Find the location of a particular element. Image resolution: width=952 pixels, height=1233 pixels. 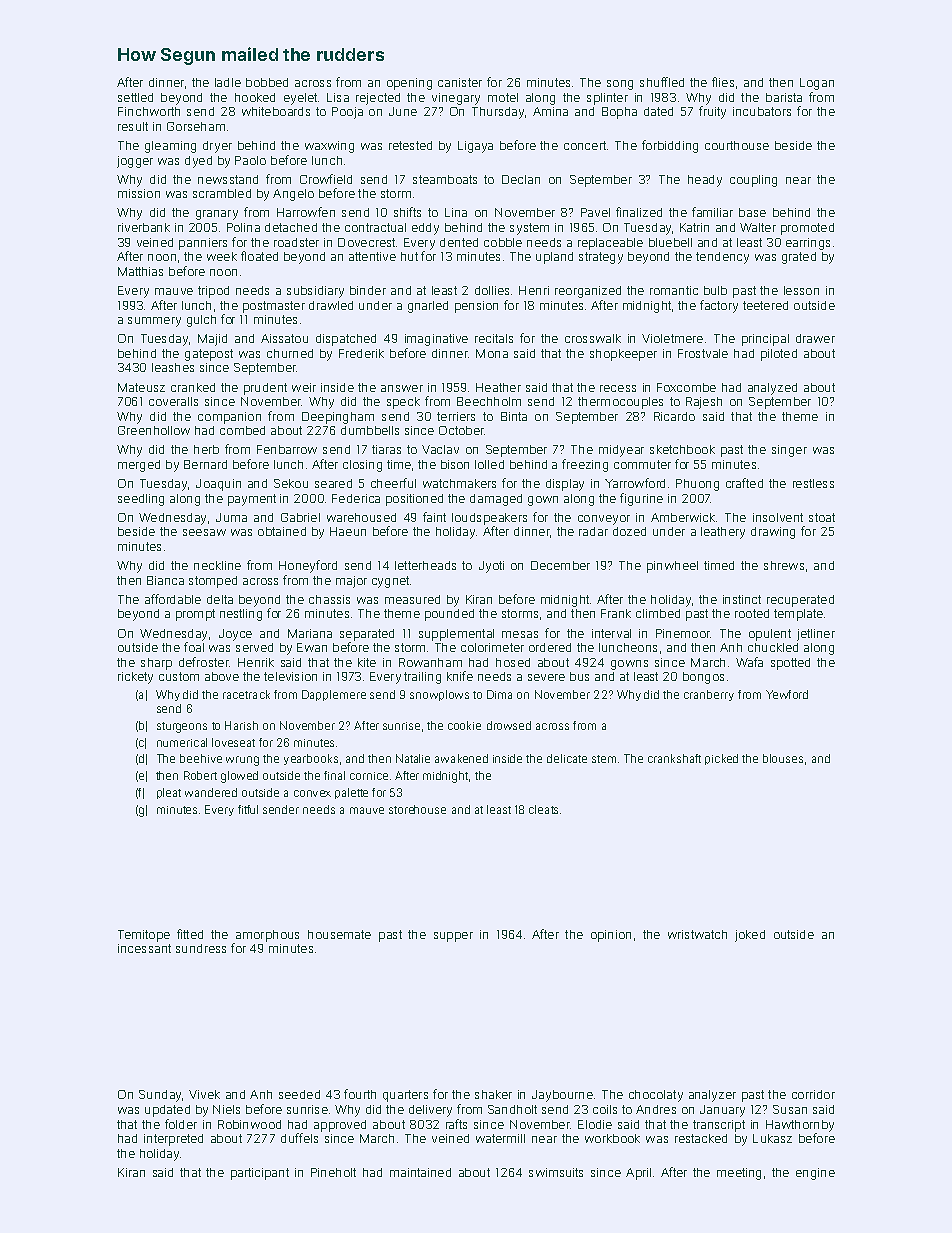

above is located at coordinates (222, 676).
